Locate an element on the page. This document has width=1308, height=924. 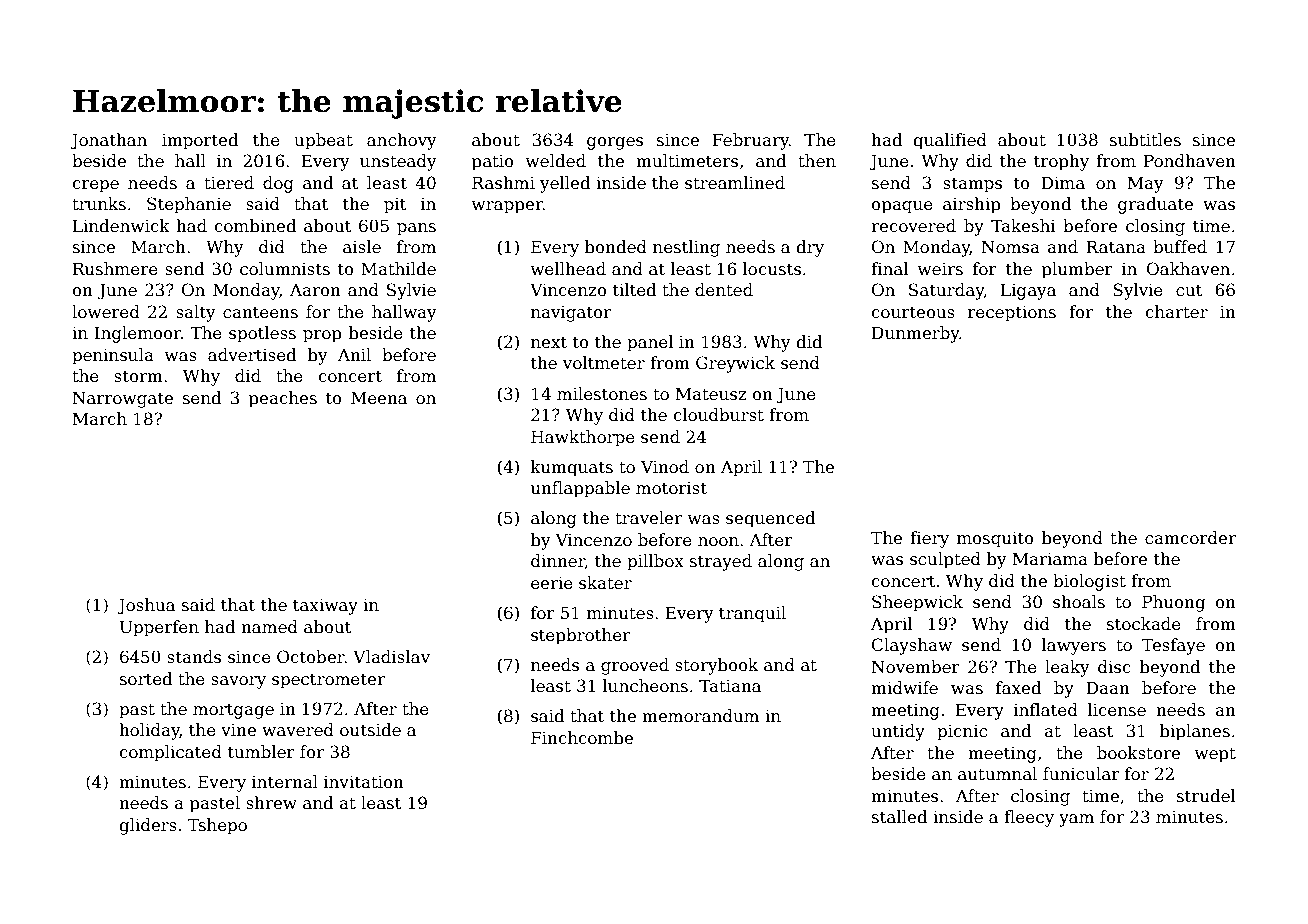
gliders is located at coordinates (148, 826).
